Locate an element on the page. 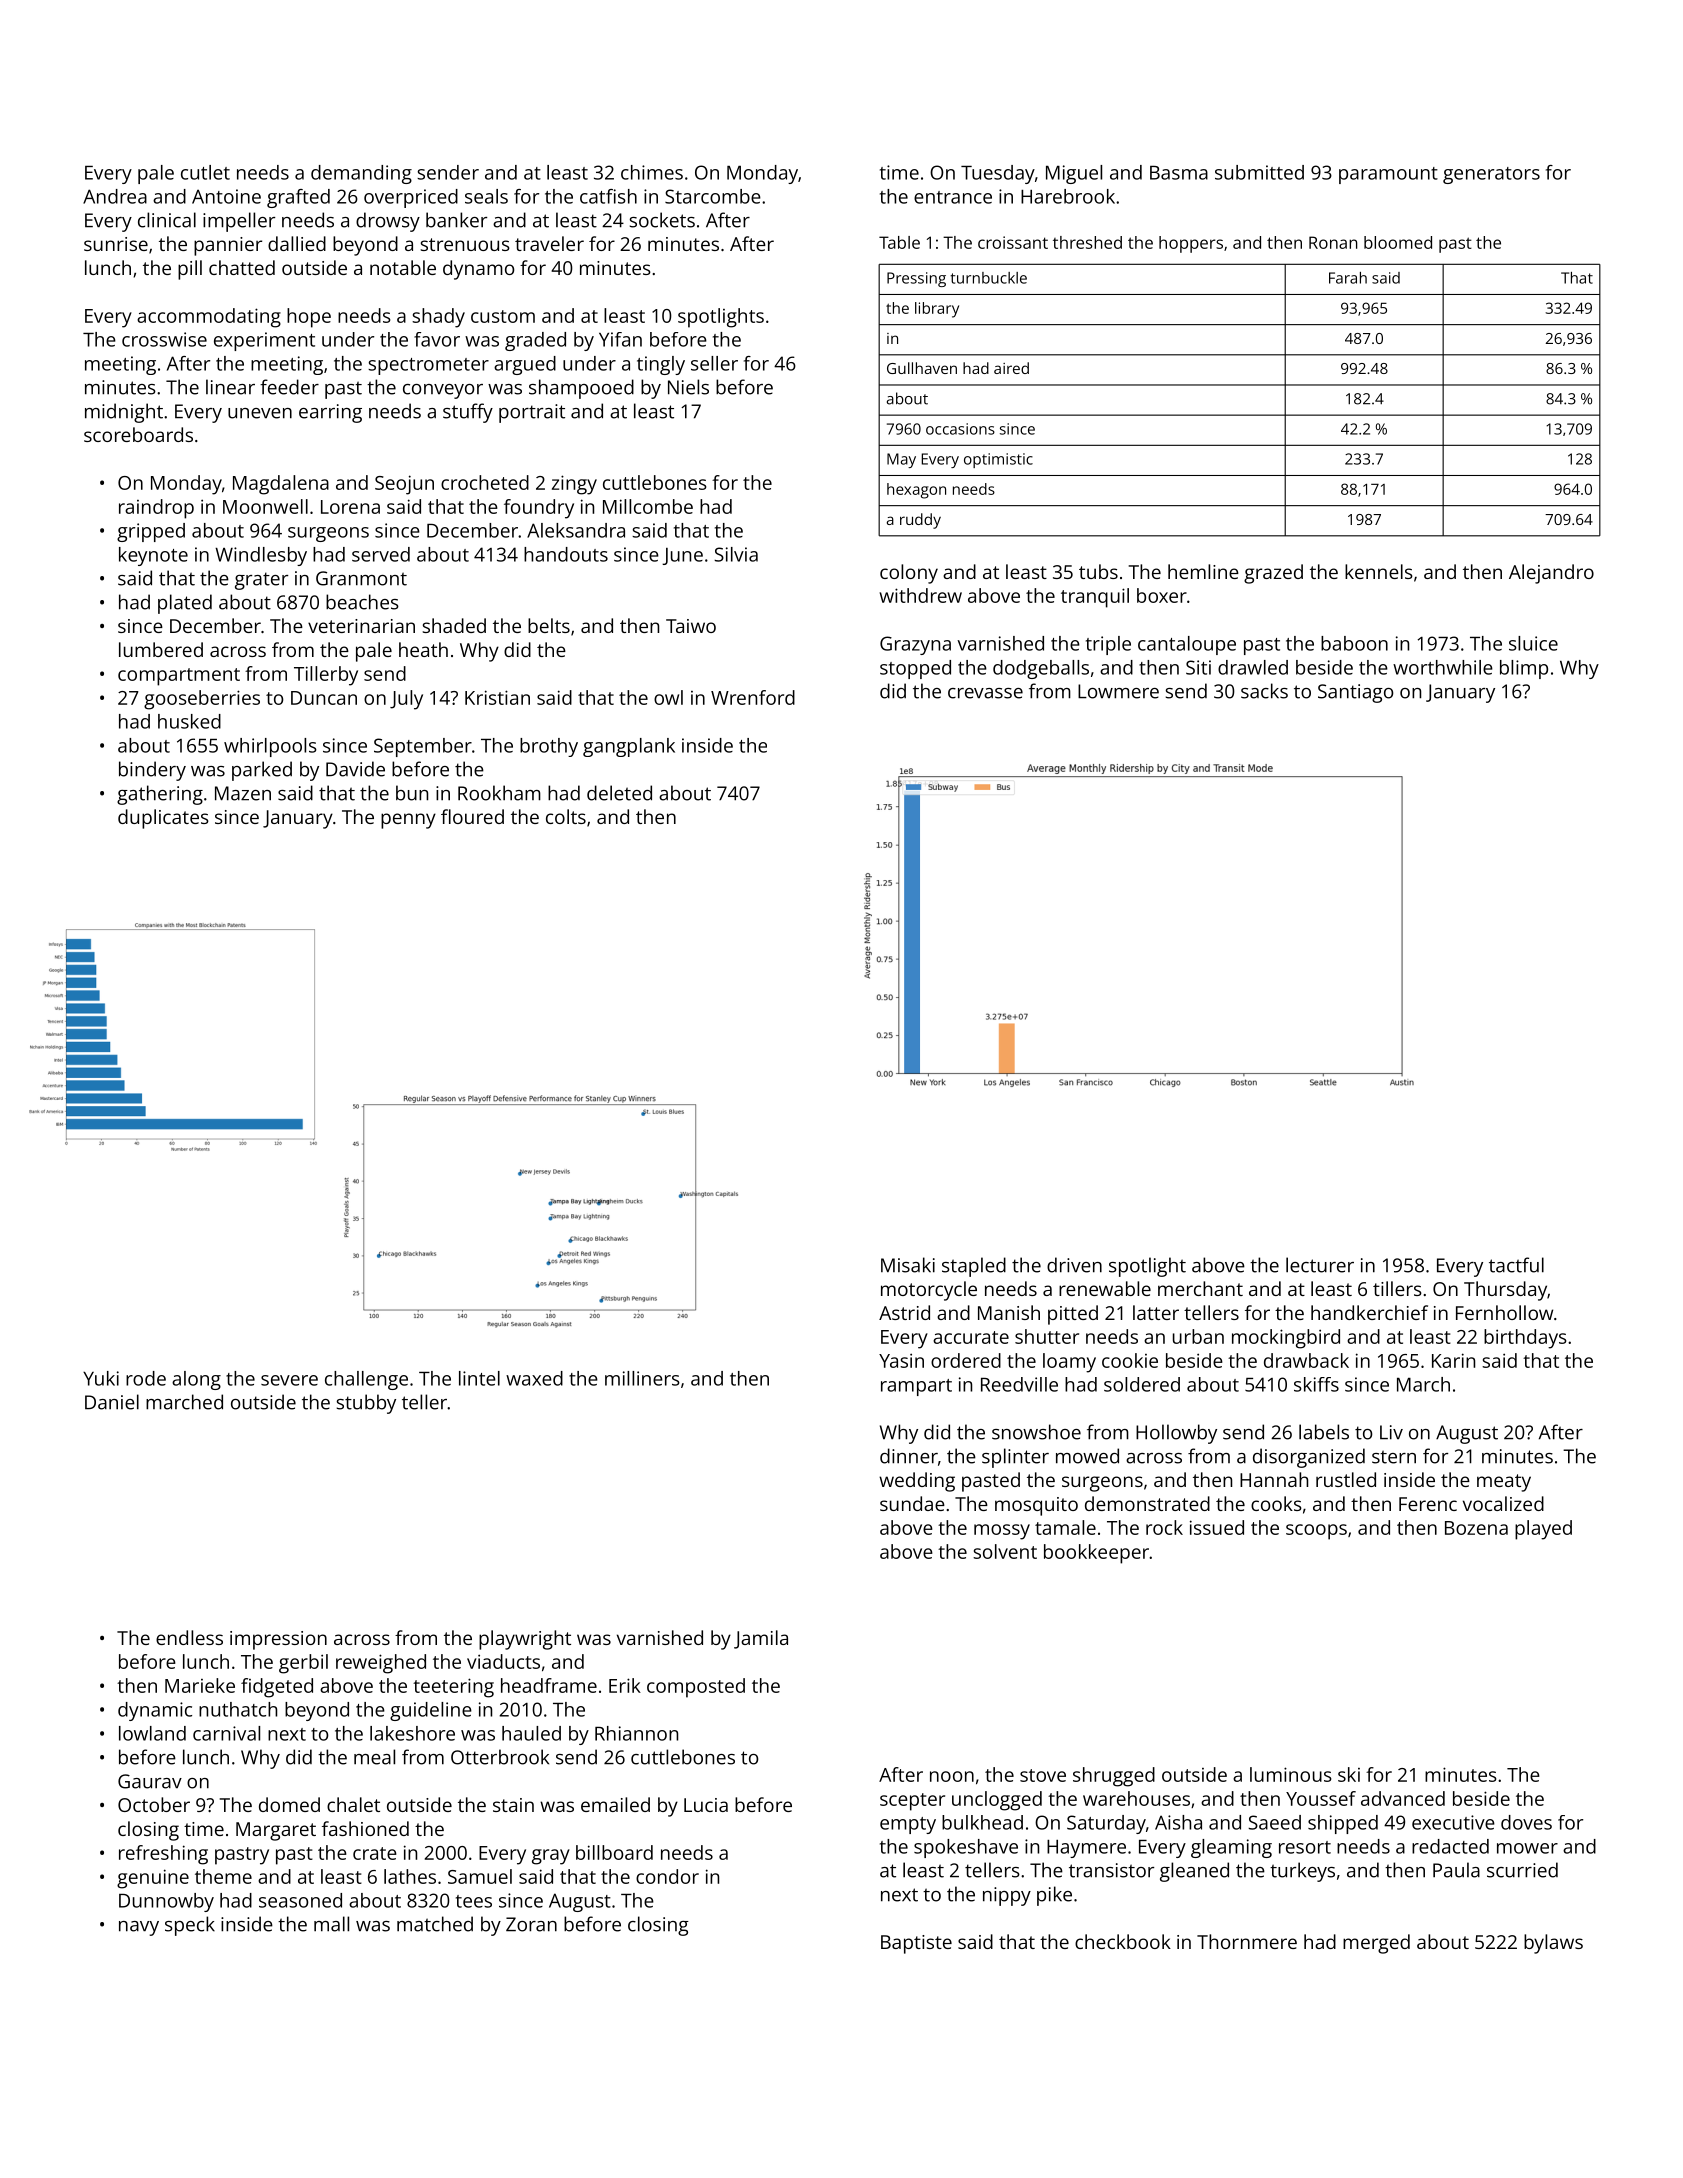  Thornmere is located at coordinates (1247, 1941).
